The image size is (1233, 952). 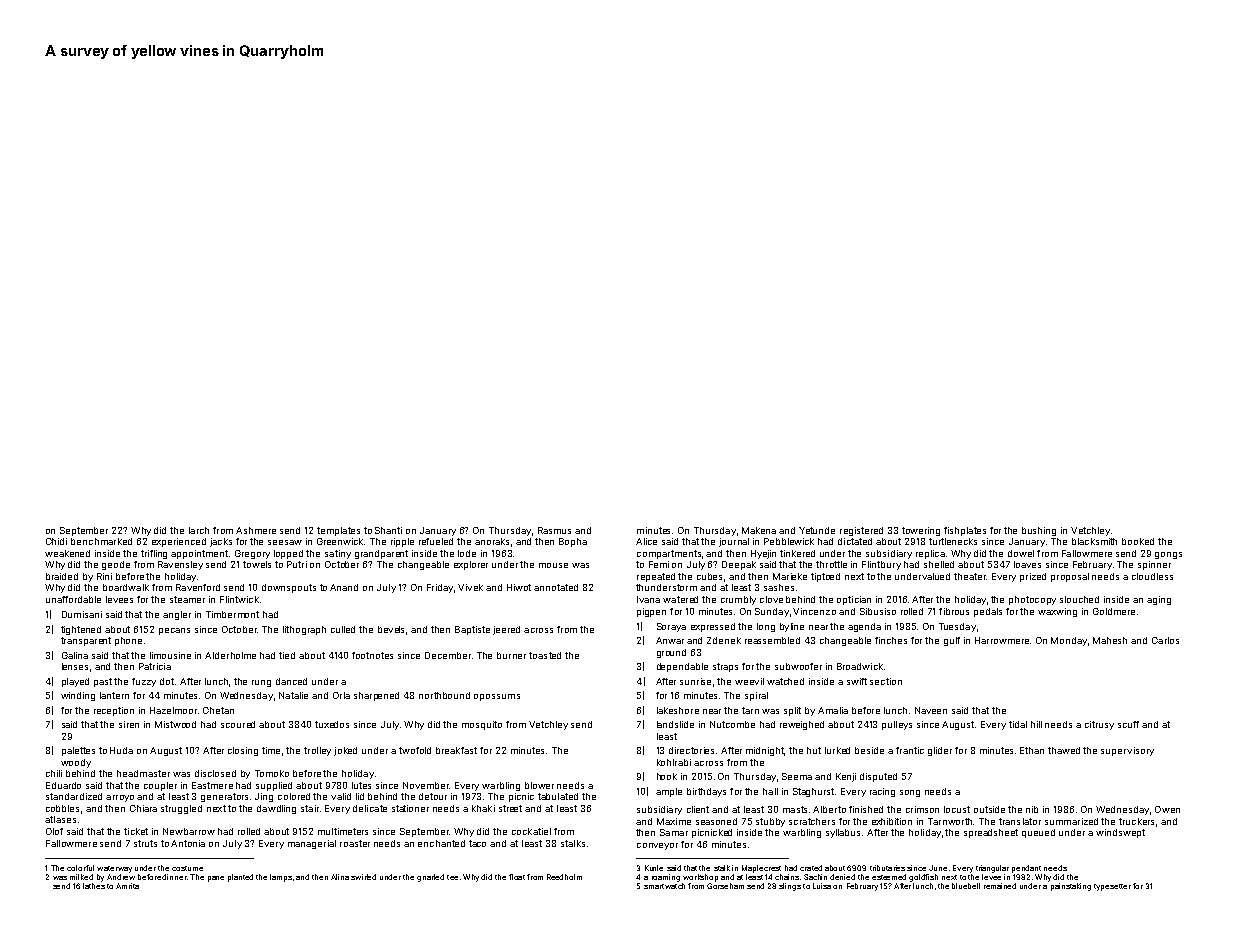 What do you see at coordinates (67, 553) in the screenshot?
I see `weakened` at bounding box center [67, 553].
